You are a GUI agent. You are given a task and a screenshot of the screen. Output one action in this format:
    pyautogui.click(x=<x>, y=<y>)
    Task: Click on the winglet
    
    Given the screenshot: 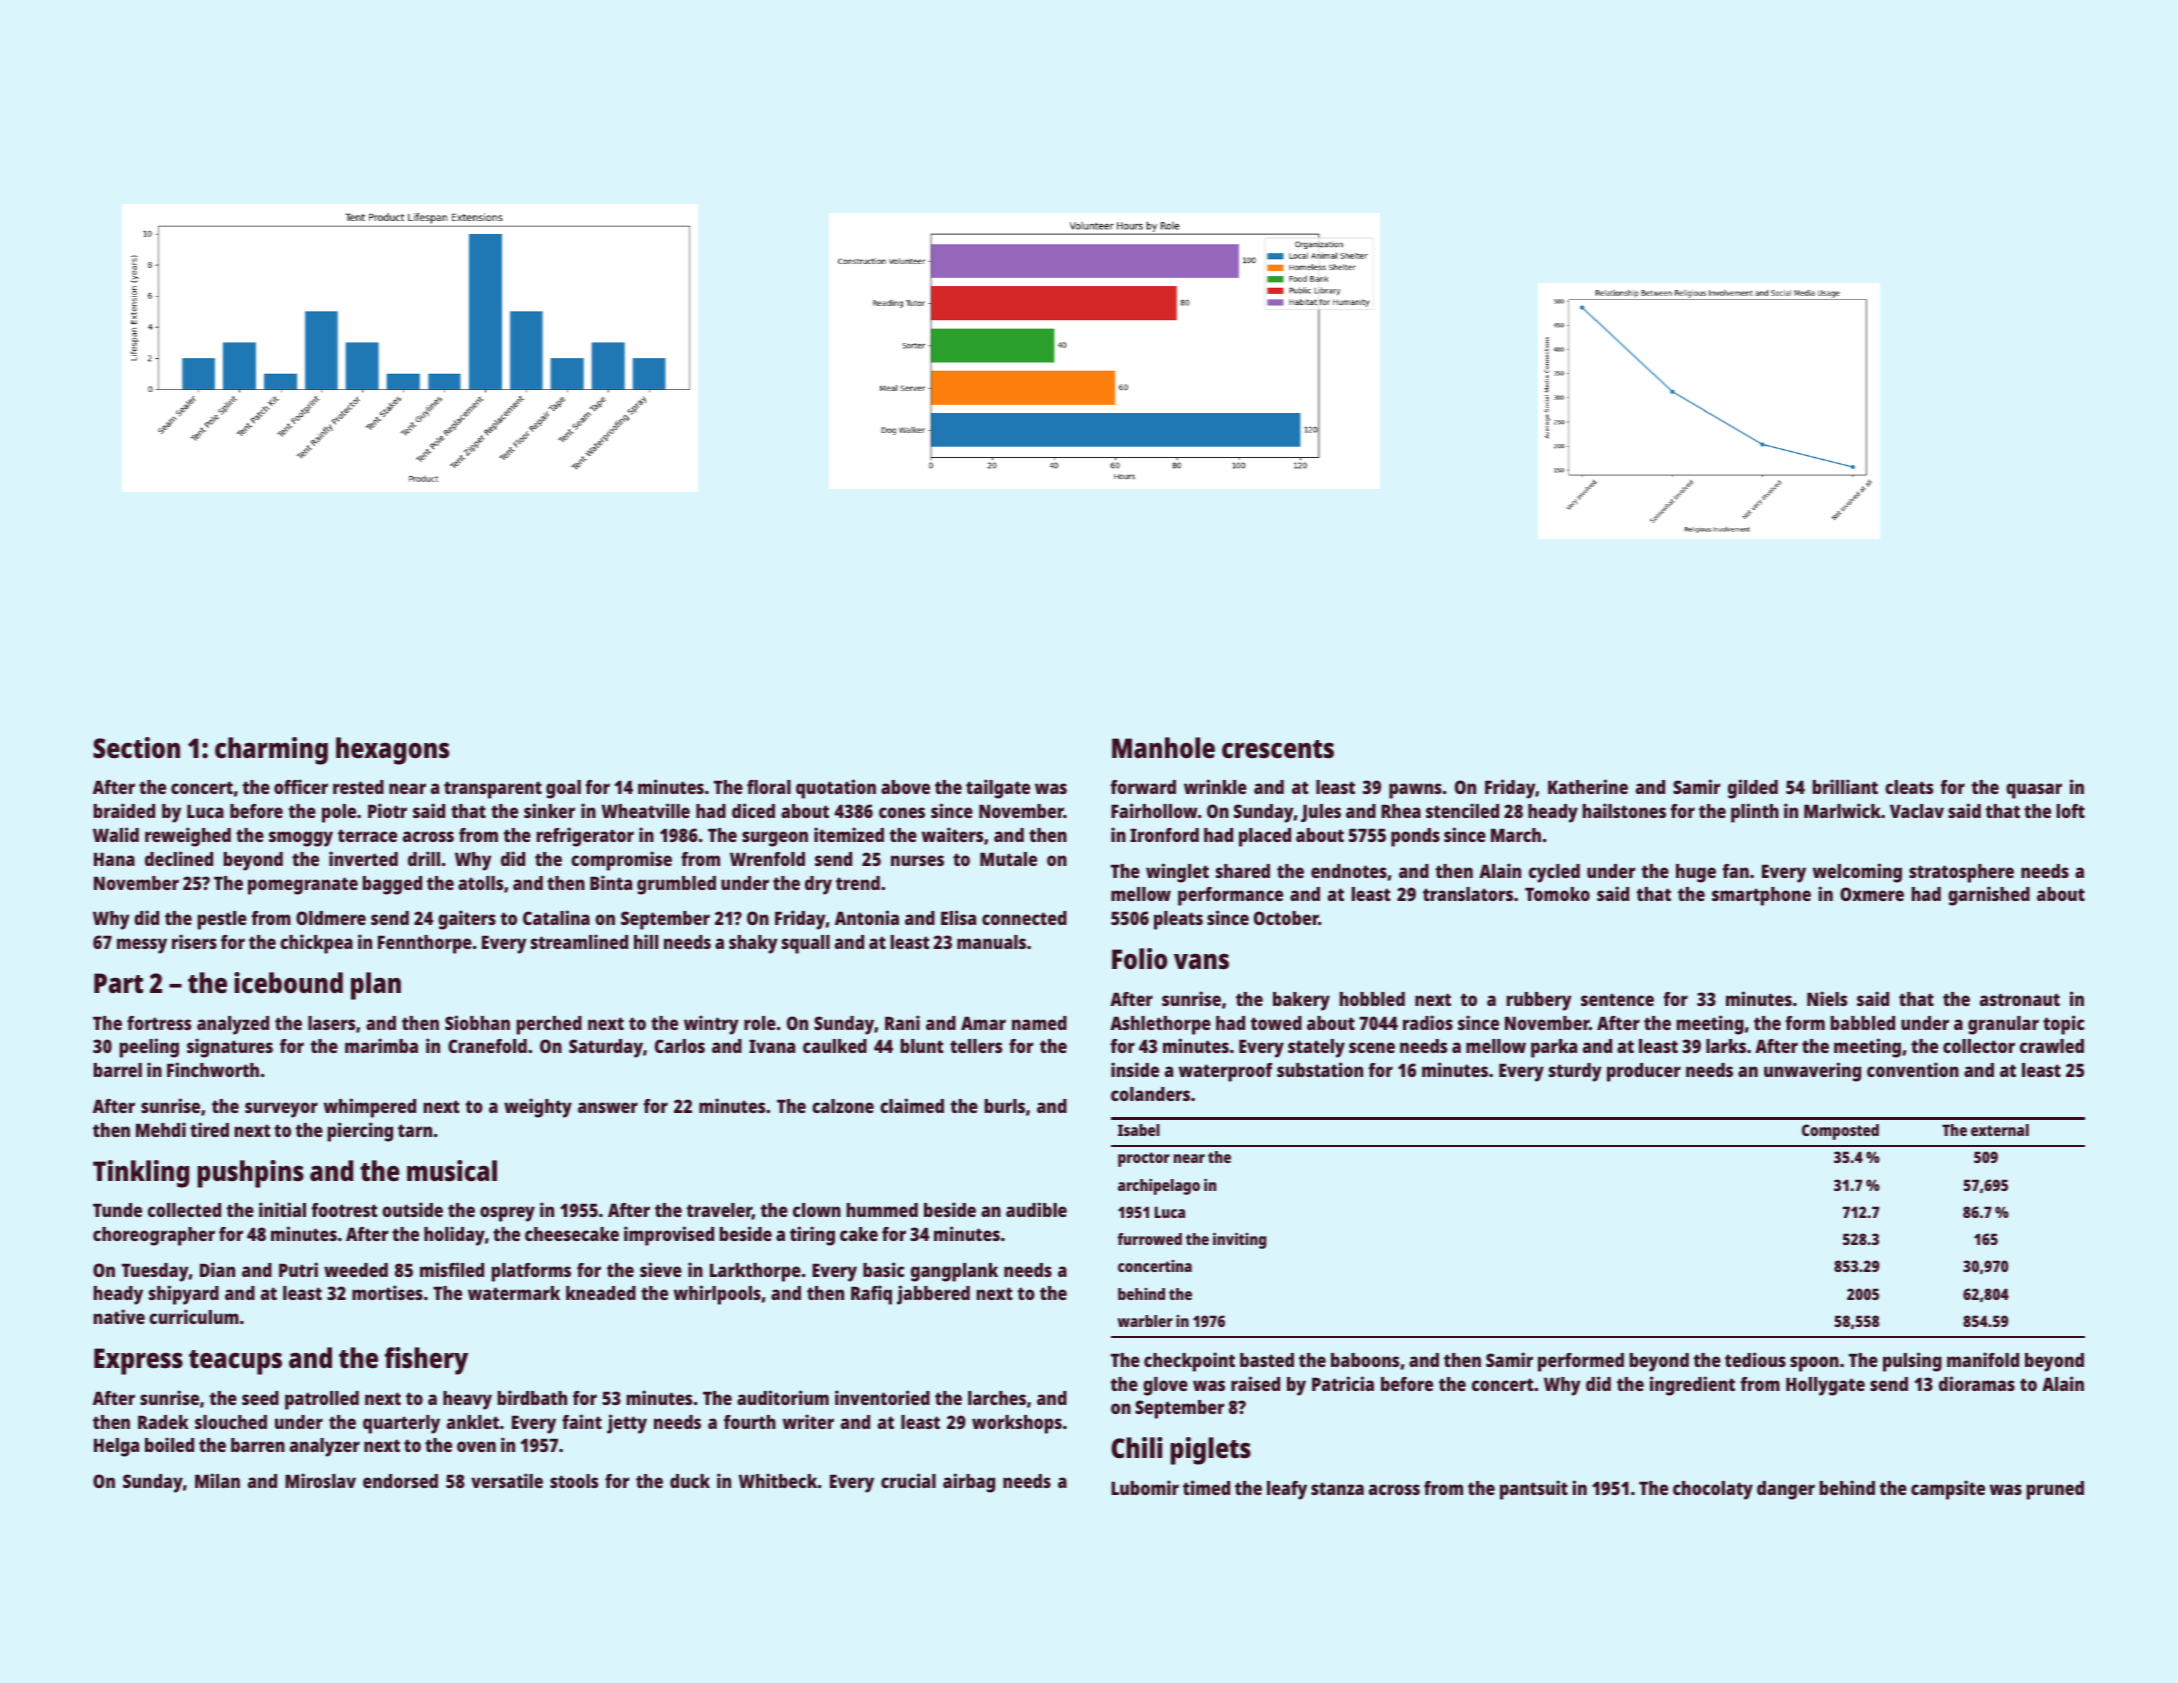 What is the action you would take?
    pyautogui.click(x=1177, y=873)
